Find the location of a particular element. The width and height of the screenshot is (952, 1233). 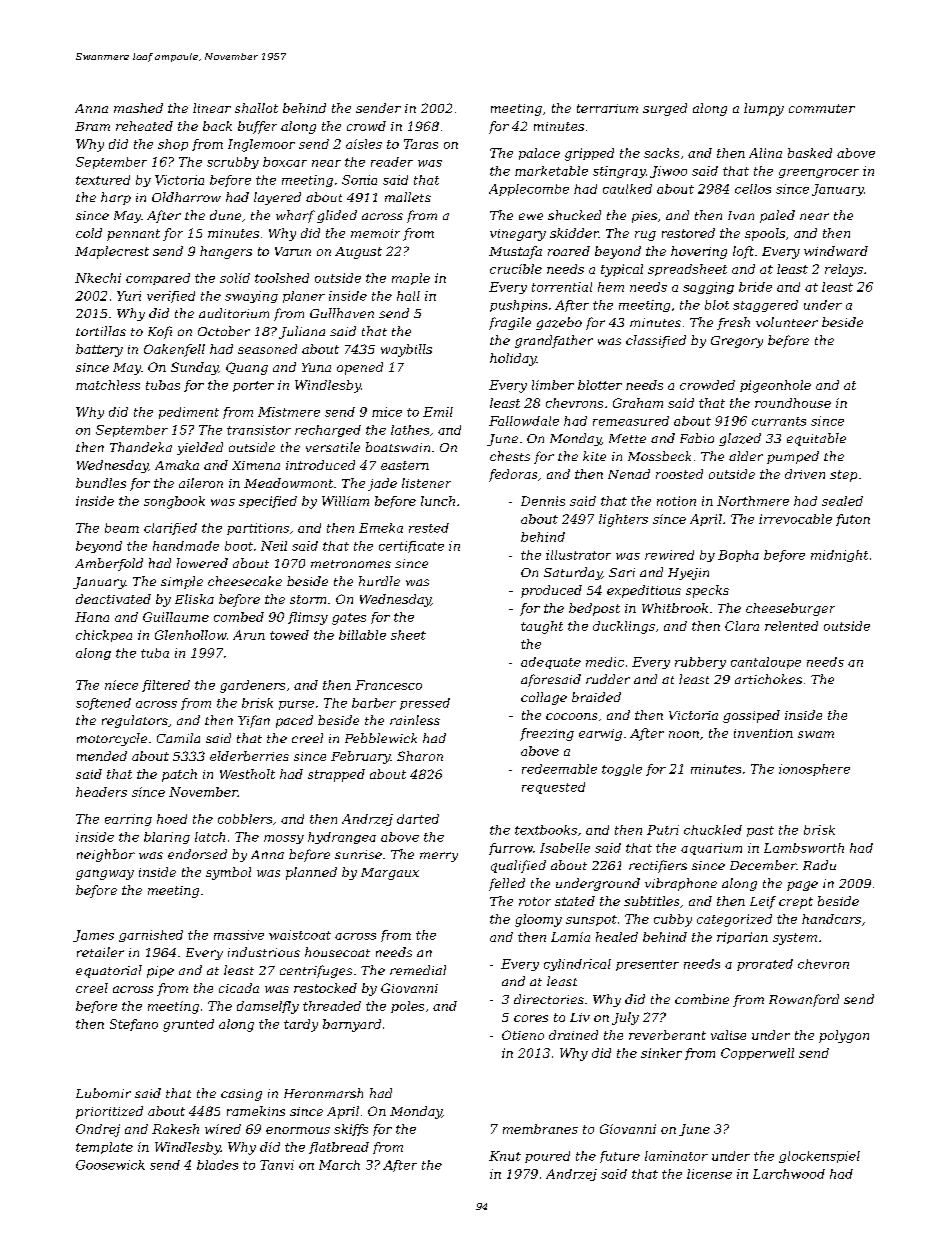

Hana is located at coordinates (92, 617).
